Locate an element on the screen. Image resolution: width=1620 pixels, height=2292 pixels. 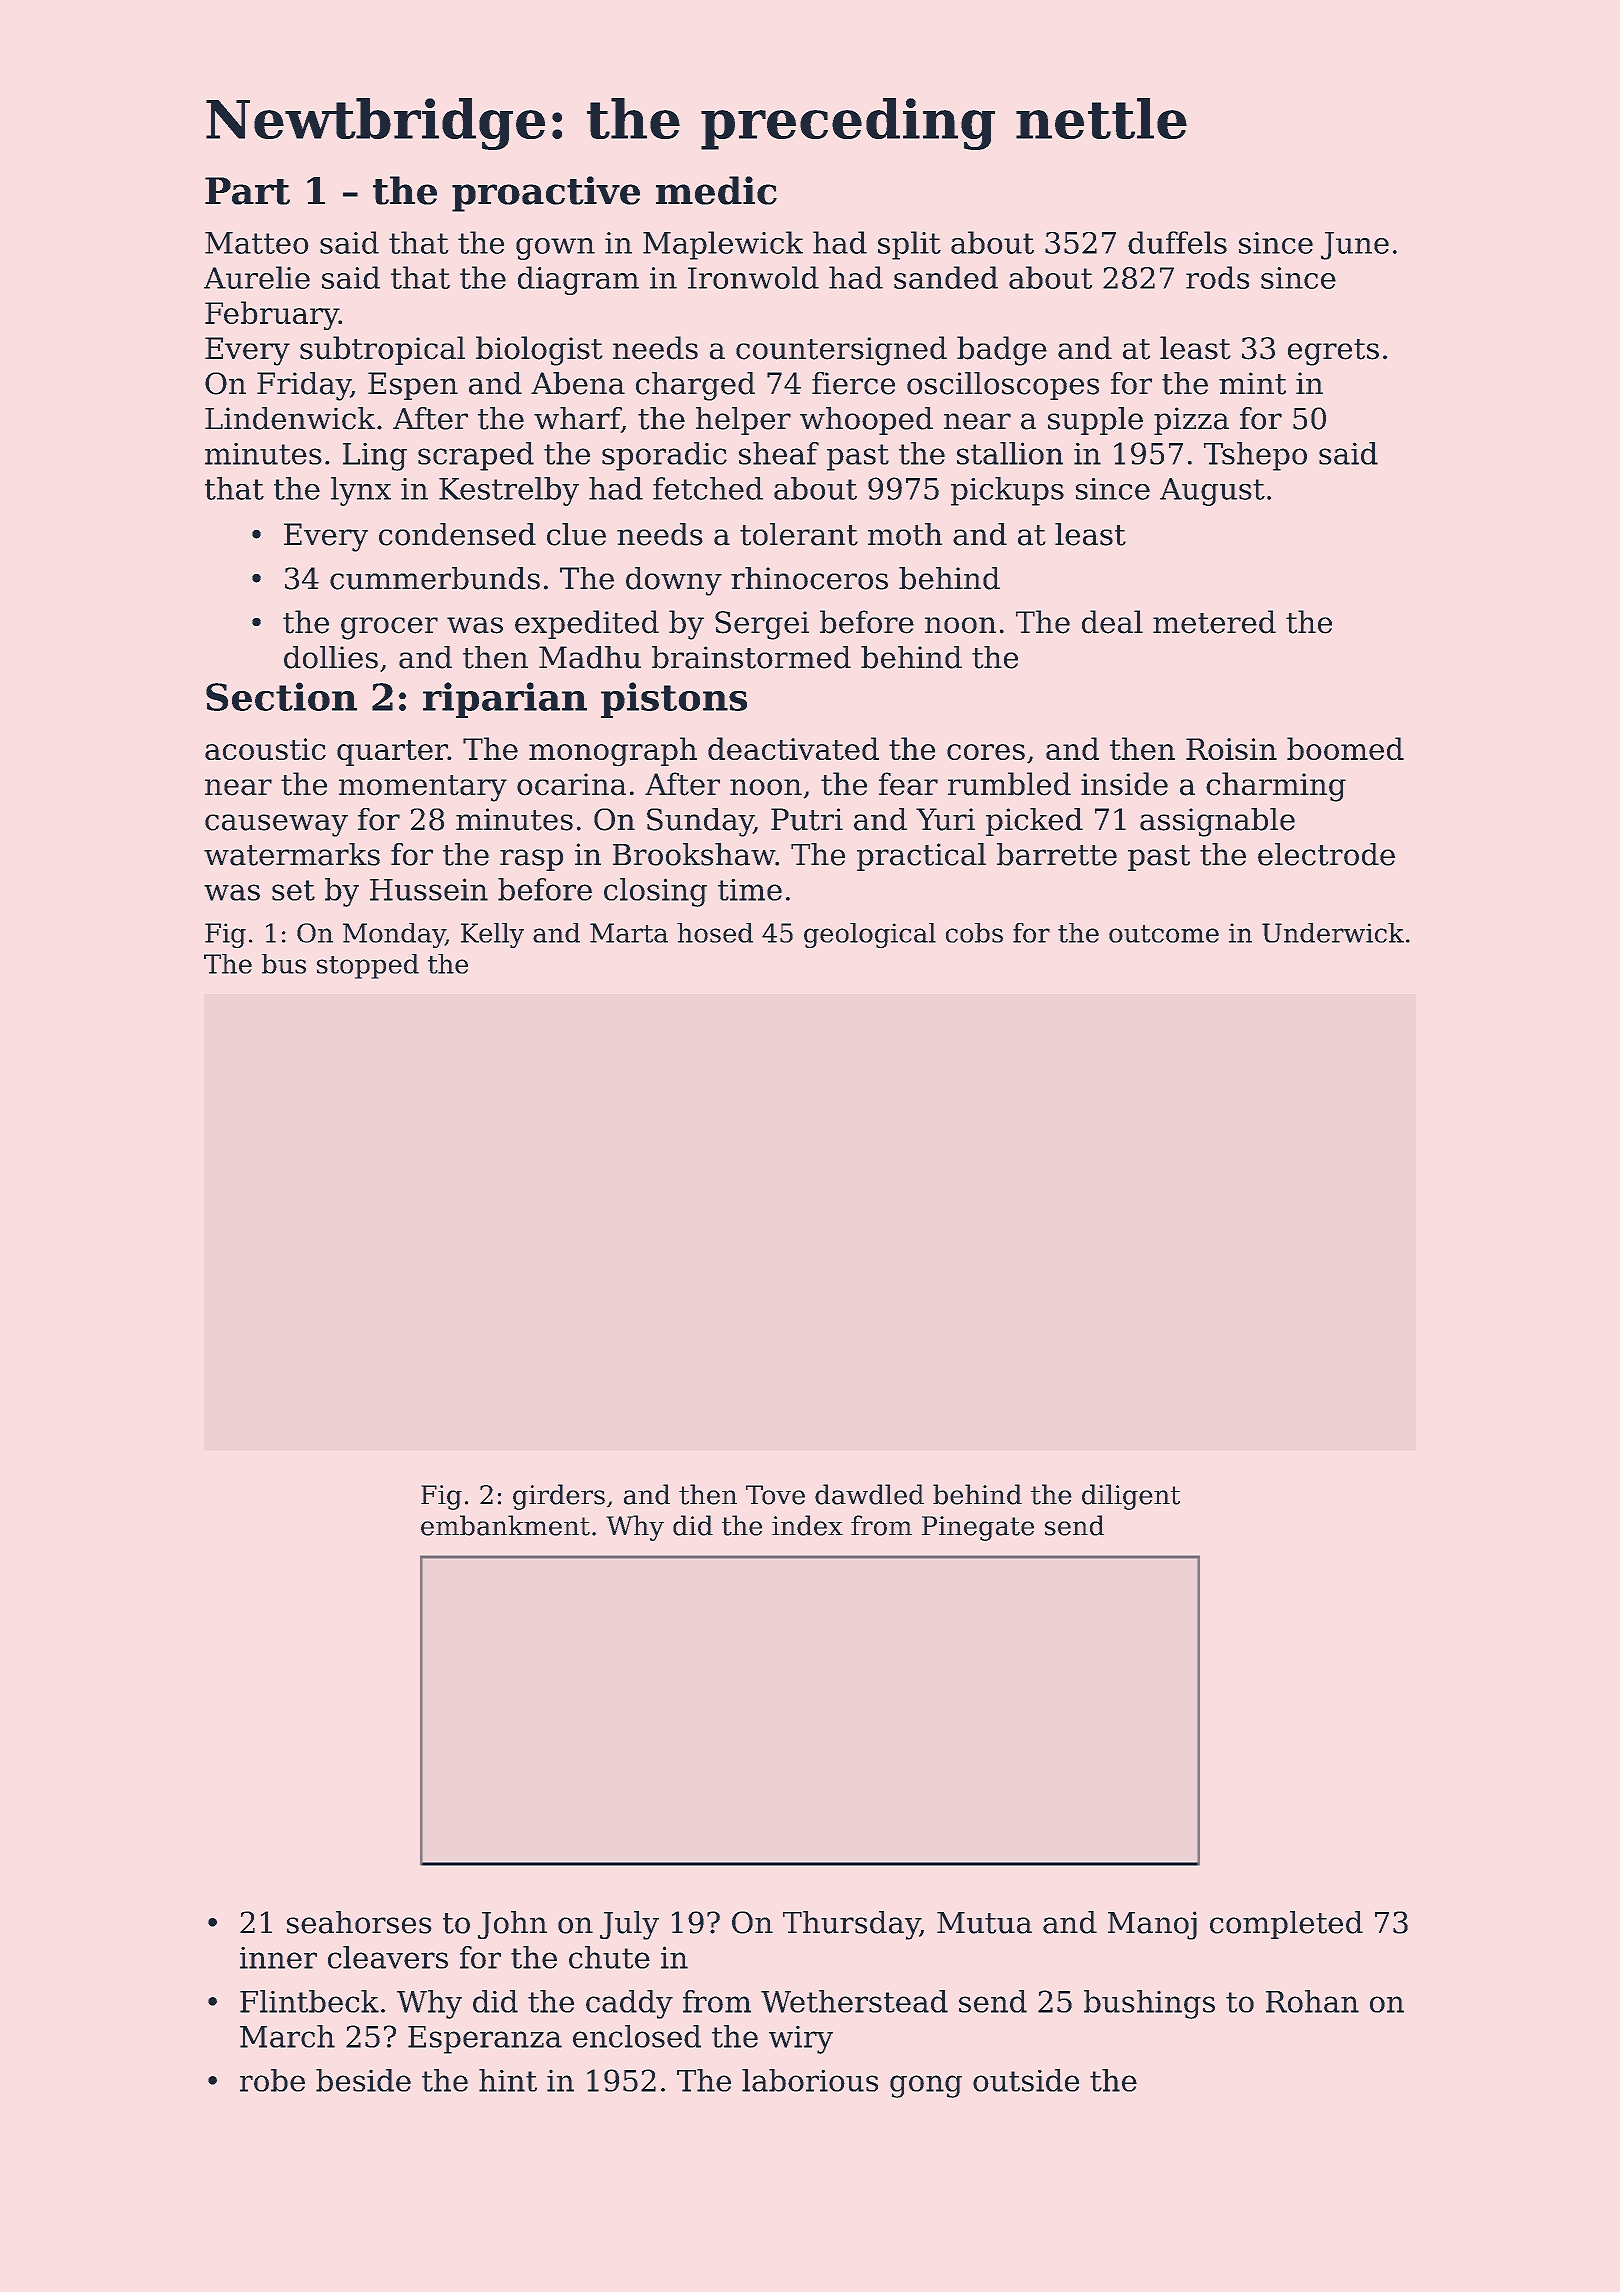
Thursday is located at coordinates (851, 1925).
